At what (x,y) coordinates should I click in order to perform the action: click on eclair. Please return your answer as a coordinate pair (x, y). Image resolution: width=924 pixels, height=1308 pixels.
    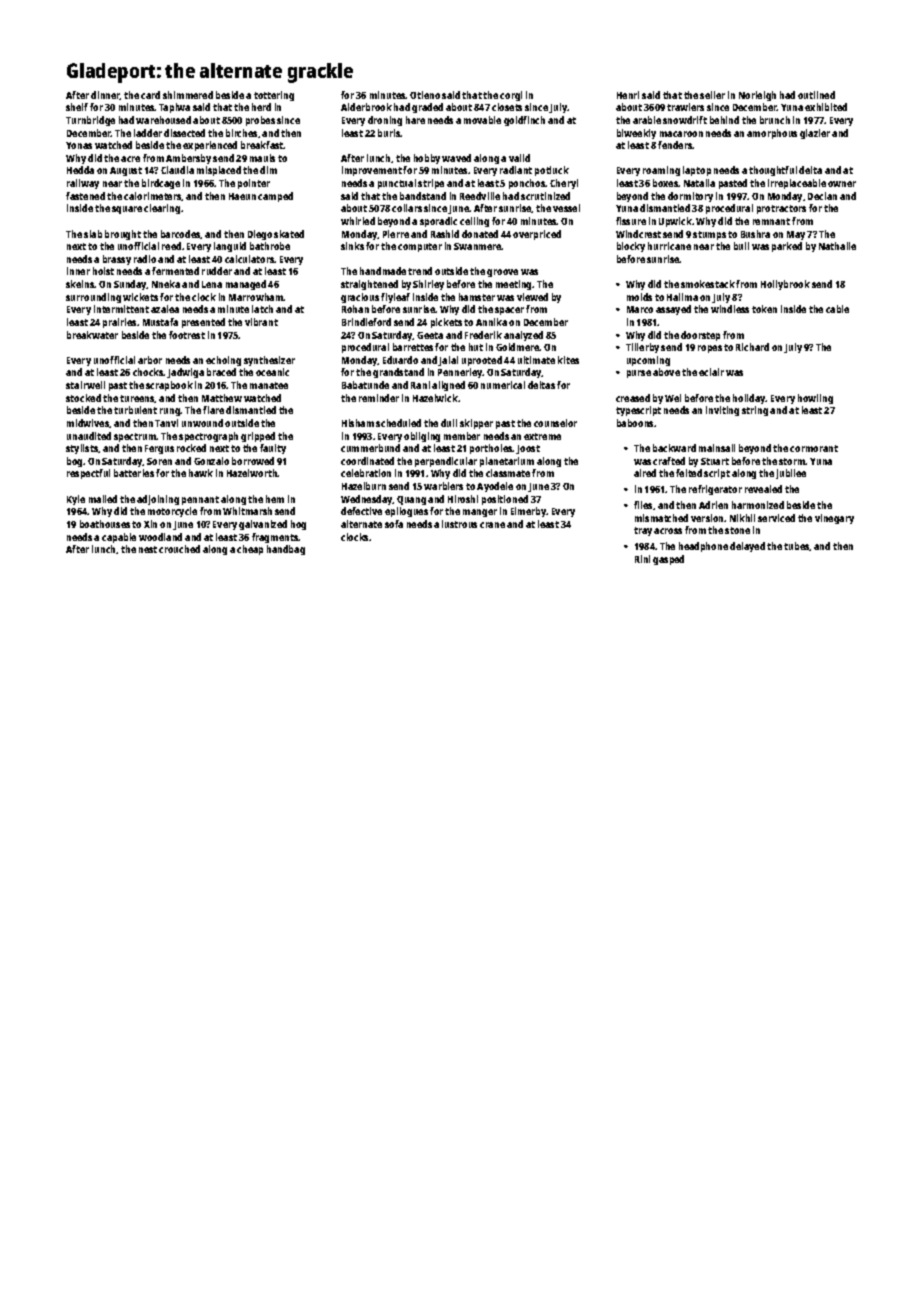
    Looking at the image, I should click on (711, 372).
